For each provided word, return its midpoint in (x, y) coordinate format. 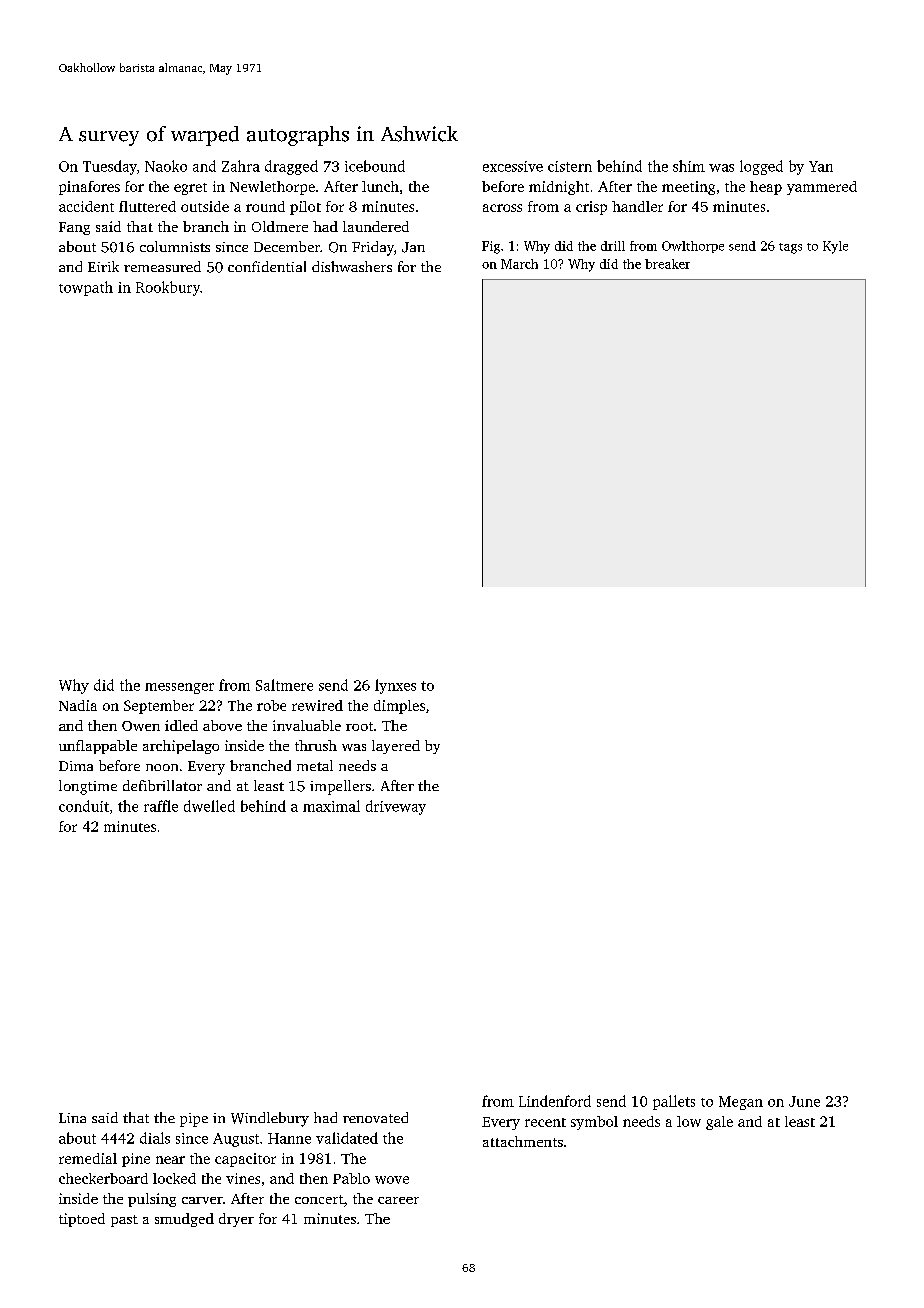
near (170, 1160)
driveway (396, 807)
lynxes (395, 686)
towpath (86, 288)
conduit (84, 806)
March (519, 264)
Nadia (78, 705)
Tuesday (110, 167)
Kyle (835, 247)
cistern (570, 166)
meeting (688, 188)
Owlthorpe (693, 247)
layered (396, 747)
